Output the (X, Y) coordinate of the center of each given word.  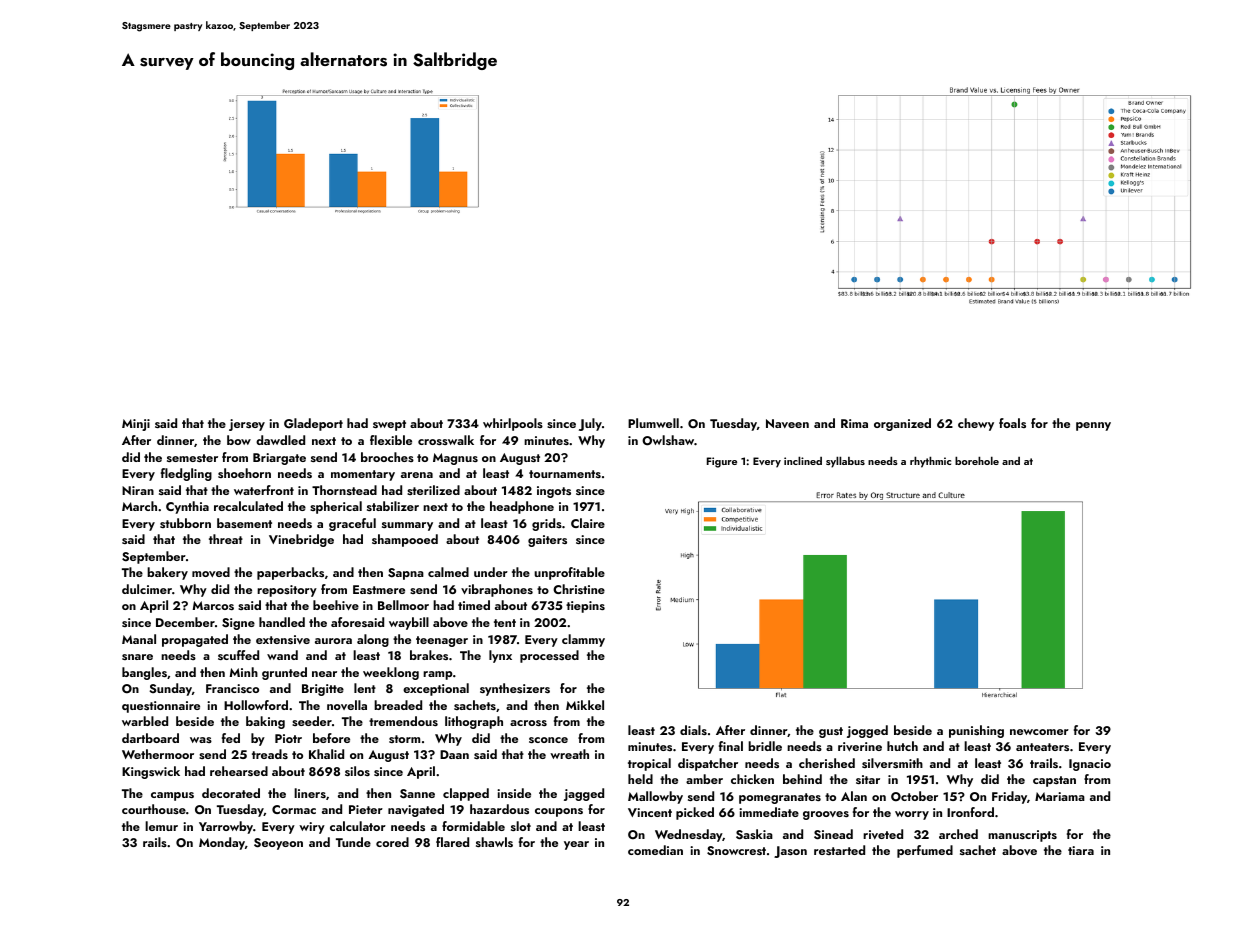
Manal (139, 639)
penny (1093, 426)
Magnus (455, 459)
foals (1012, 423)
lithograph (474, 722)
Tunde (353, 842)
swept (389, 425)
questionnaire (161, 707)
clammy (583, 640)
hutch (902, 746)
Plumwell (653, 423)
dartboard (150, 738)
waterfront (264, 490)
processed (549, 656)
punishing (976, 731)
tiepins (585, 607)
